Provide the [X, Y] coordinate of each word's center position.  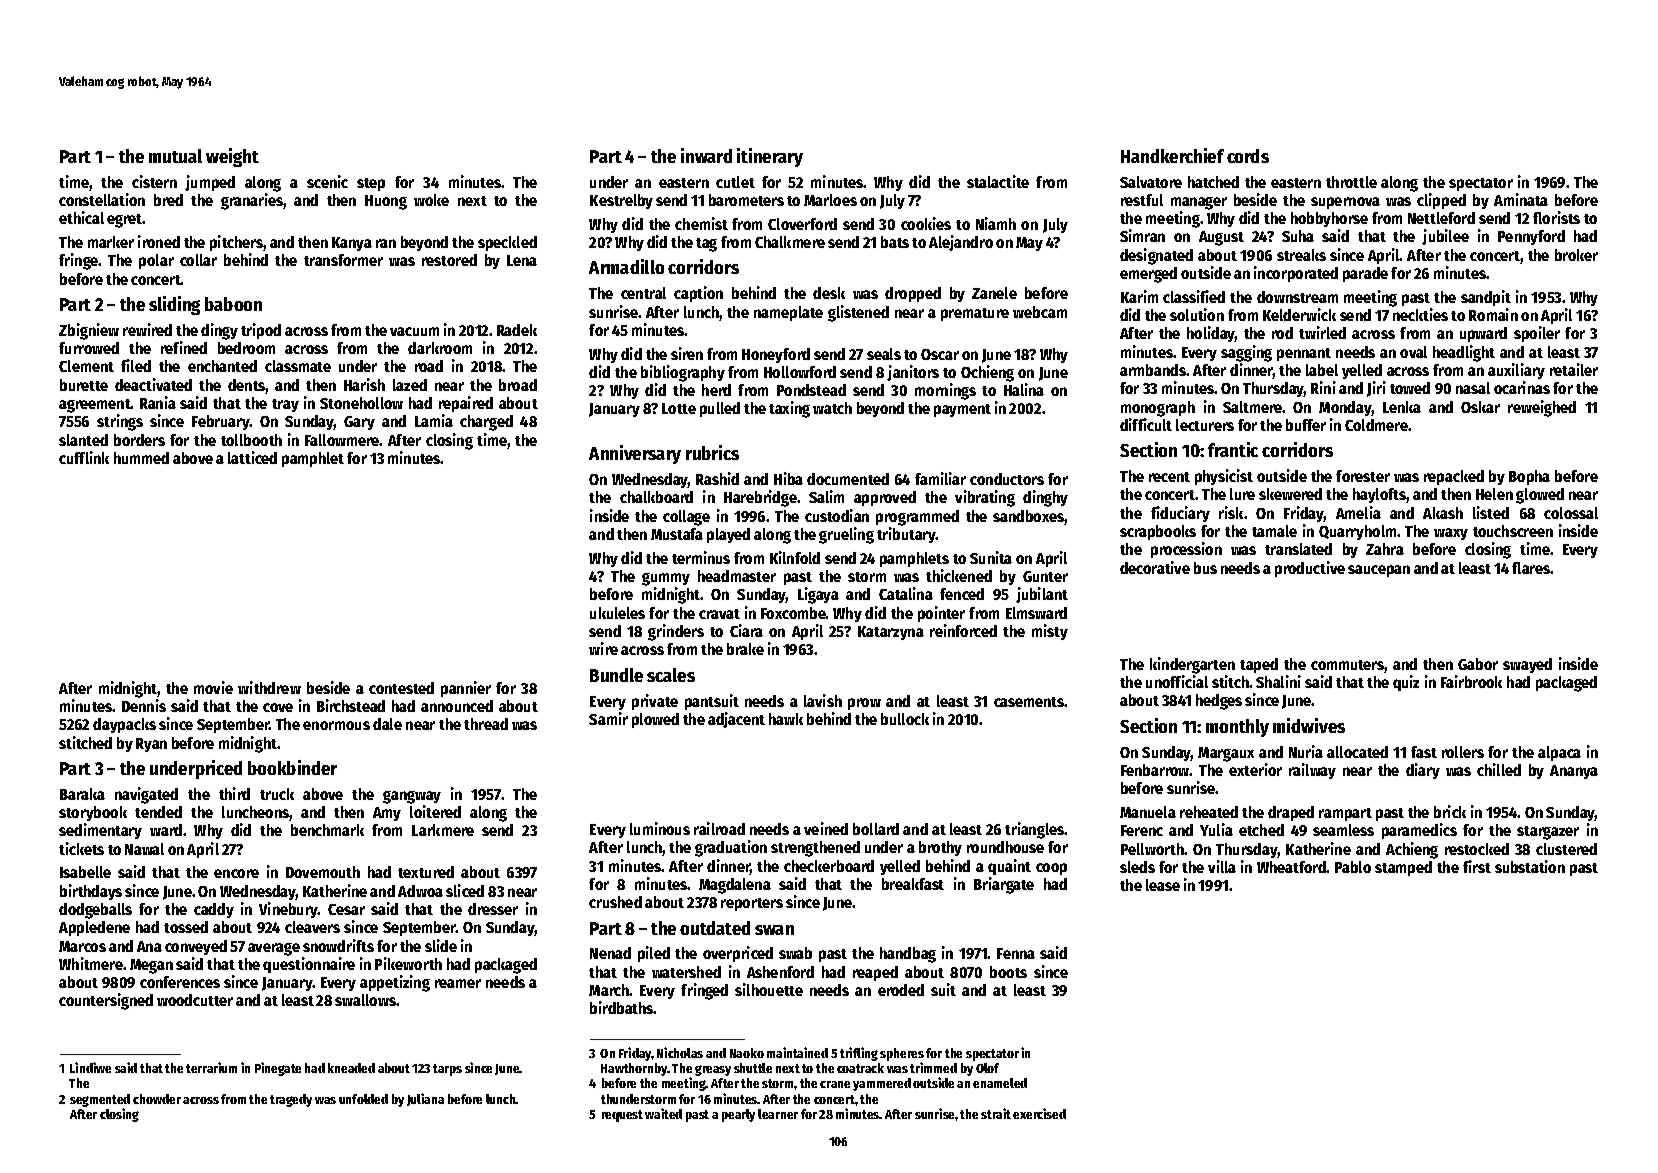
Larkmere [443, 830]
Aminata [1521, 199]
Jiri [1376, 389]
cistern [154, 181]
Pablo [1353, 867]
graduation [731, 848]
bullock [905, 719]
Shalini [1278, 681]
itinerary [770, 157]
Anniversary [635, 454]
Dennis [144, 705]
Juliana [425, 1099]
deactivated [153, 384]
